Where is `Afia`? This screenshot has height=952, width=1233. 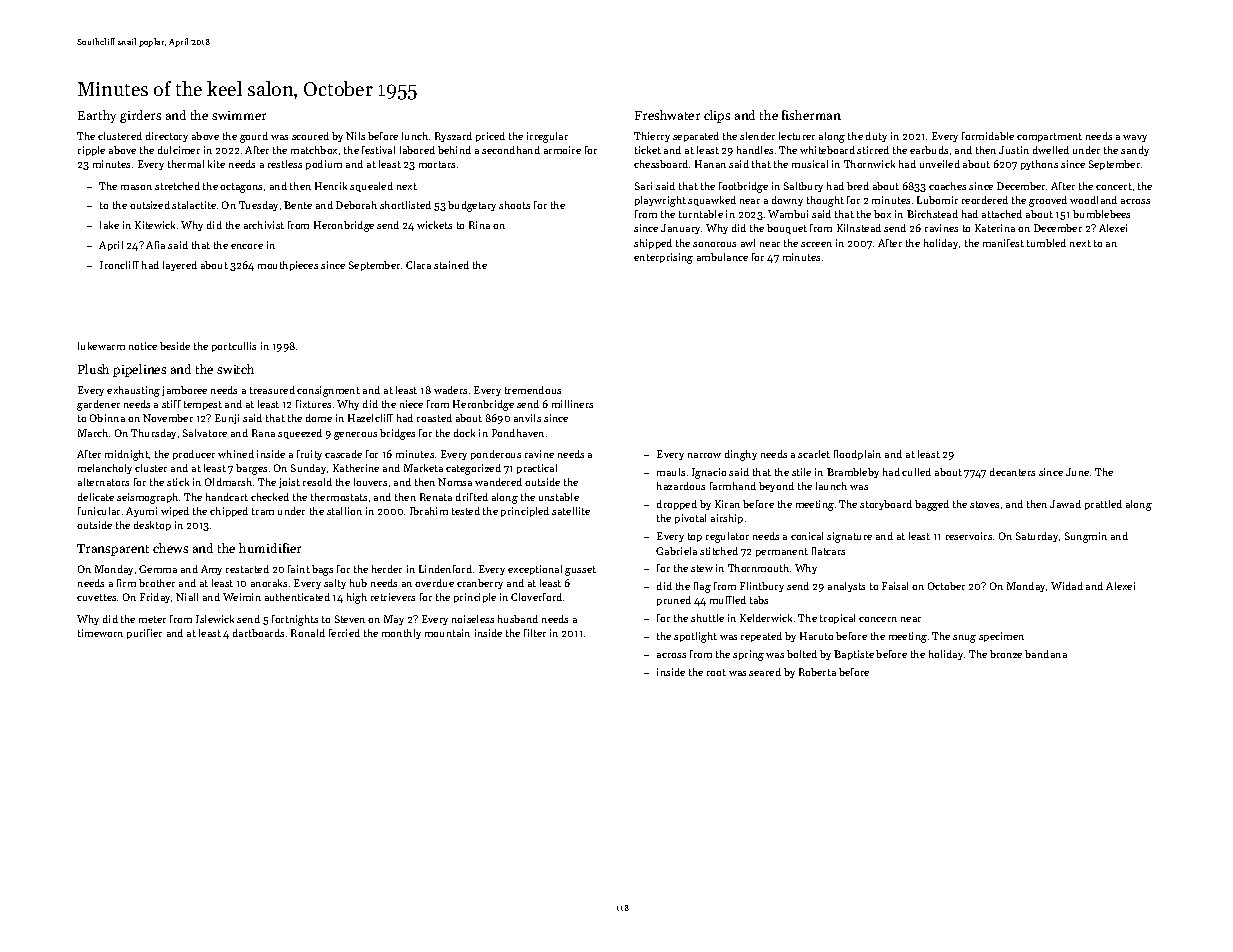 Afia is located at coordinates (155, 245).
